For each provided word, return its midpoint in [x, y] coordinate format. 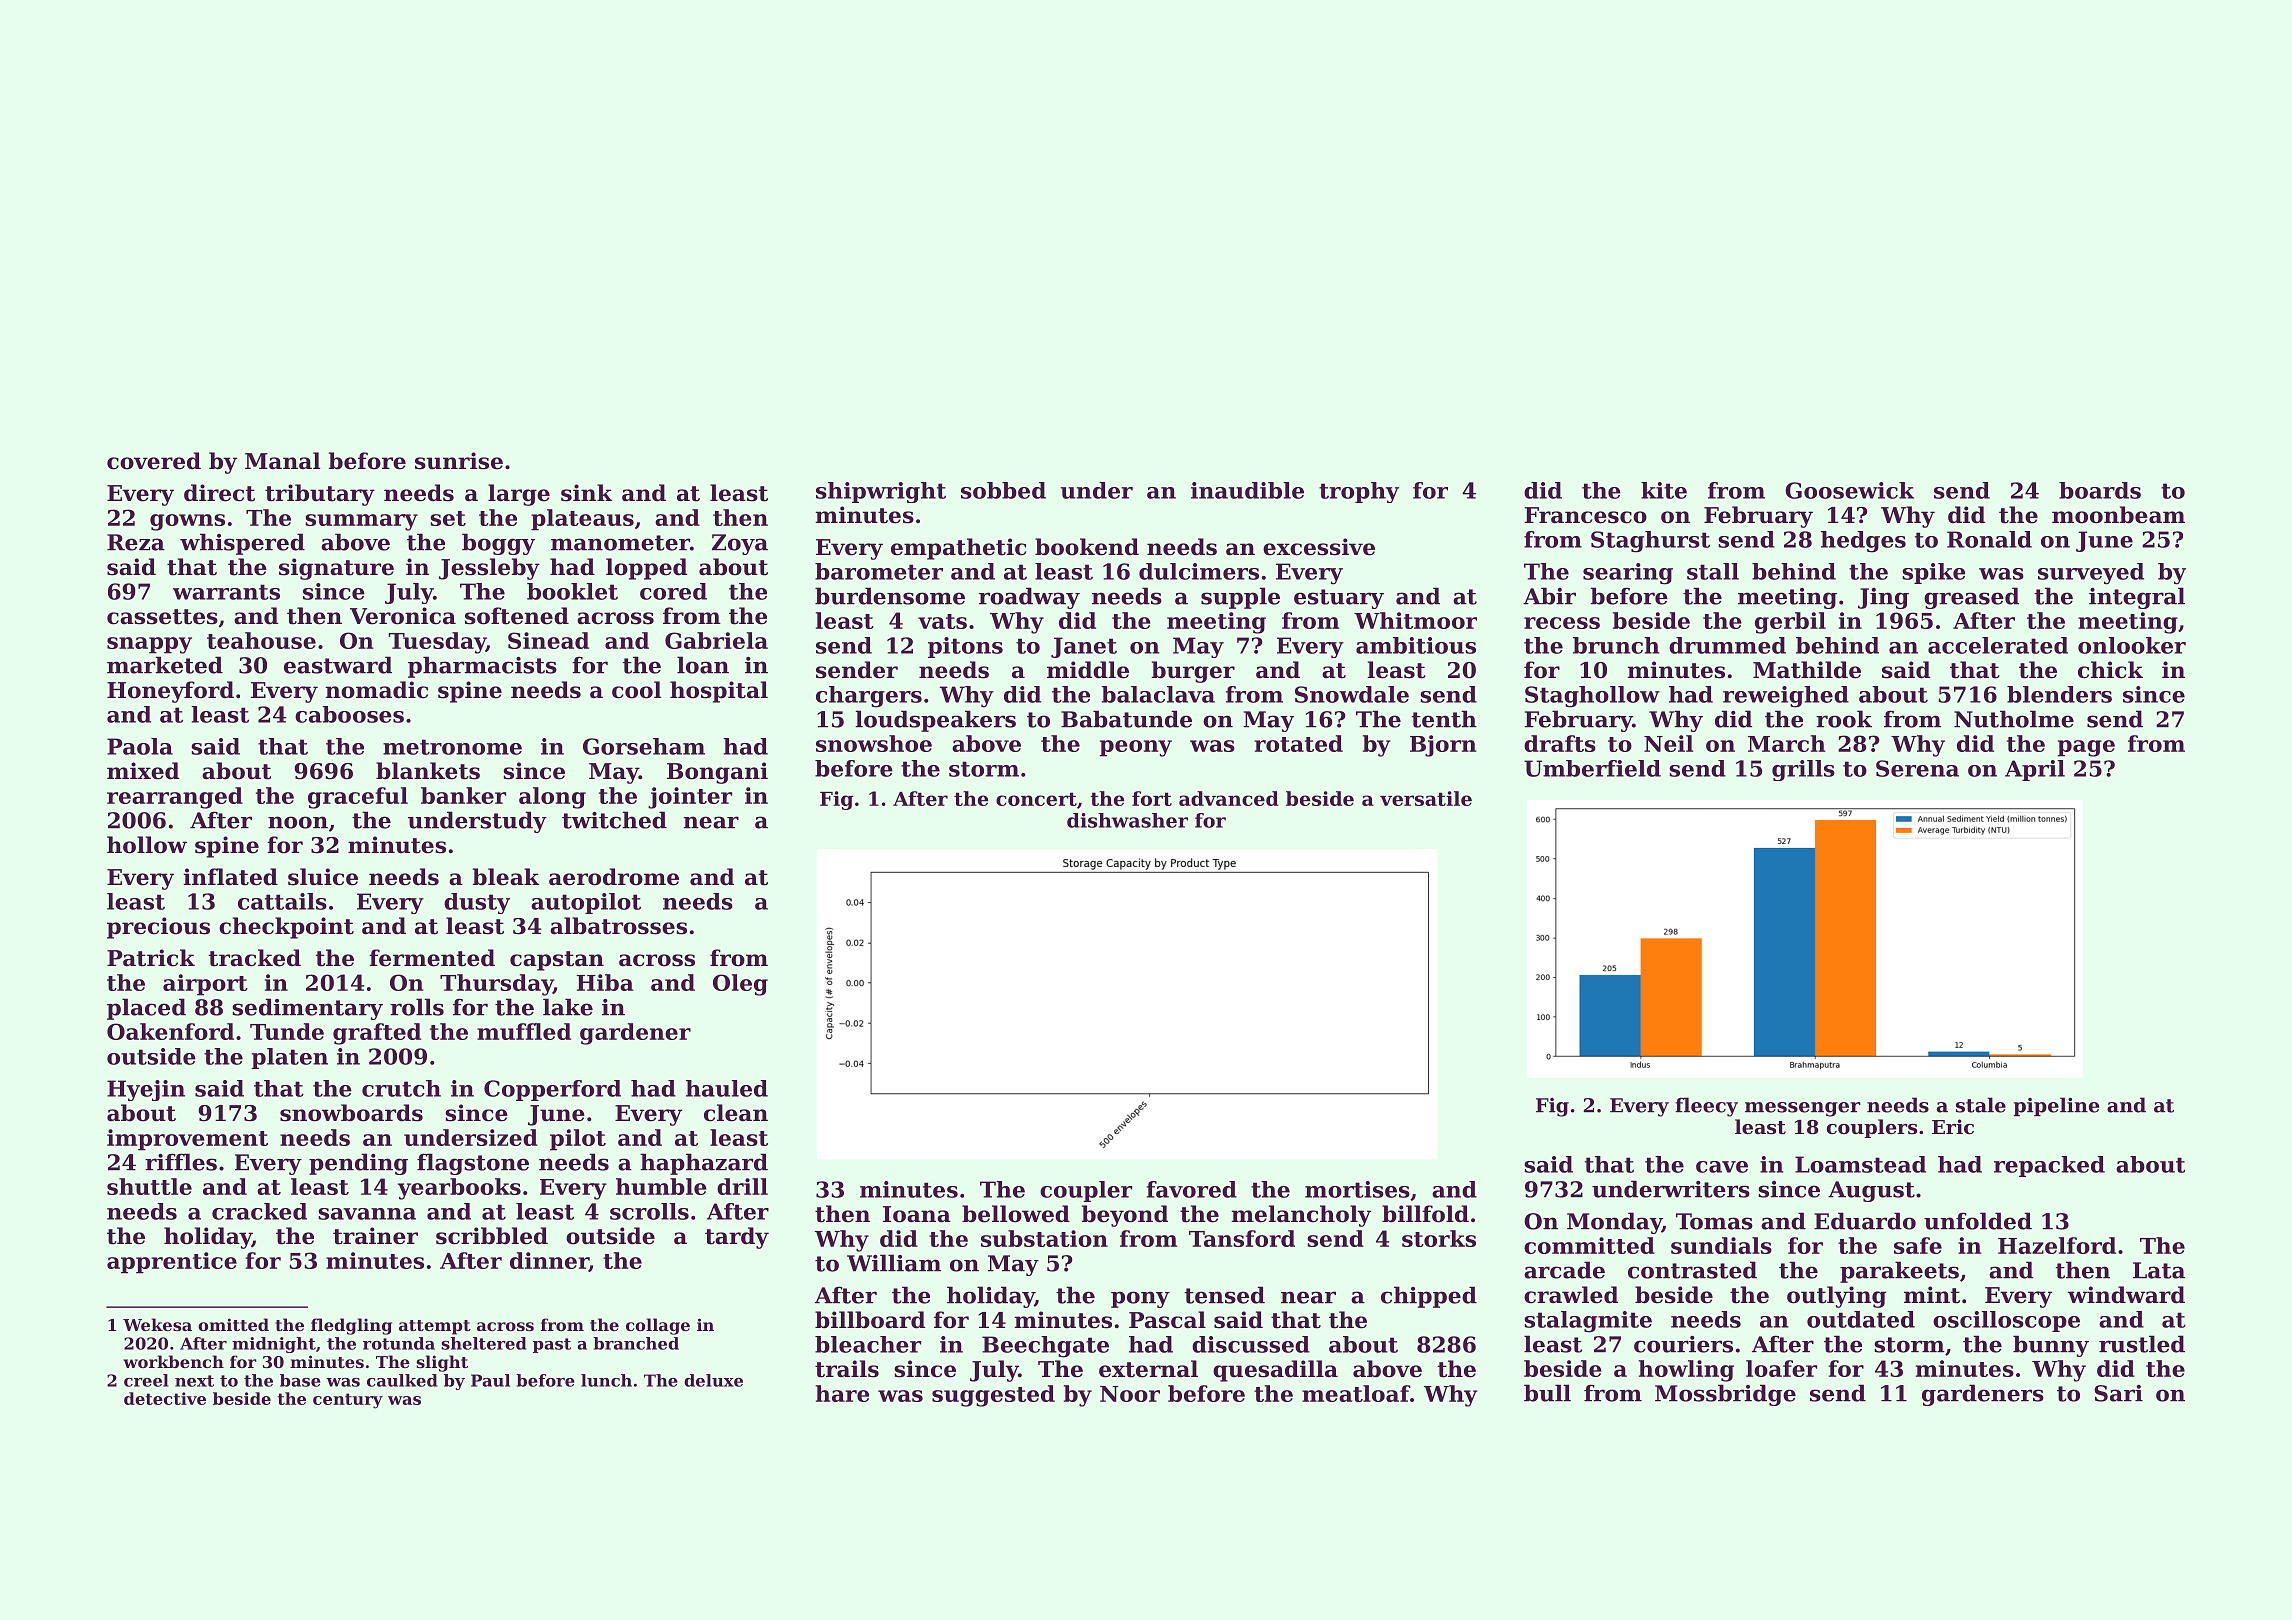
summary [361, 522]
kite [1664, 490]
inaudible [1247, 490]
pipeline [2056, 1106]
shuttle [149, 1186]
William [894, 1263]
